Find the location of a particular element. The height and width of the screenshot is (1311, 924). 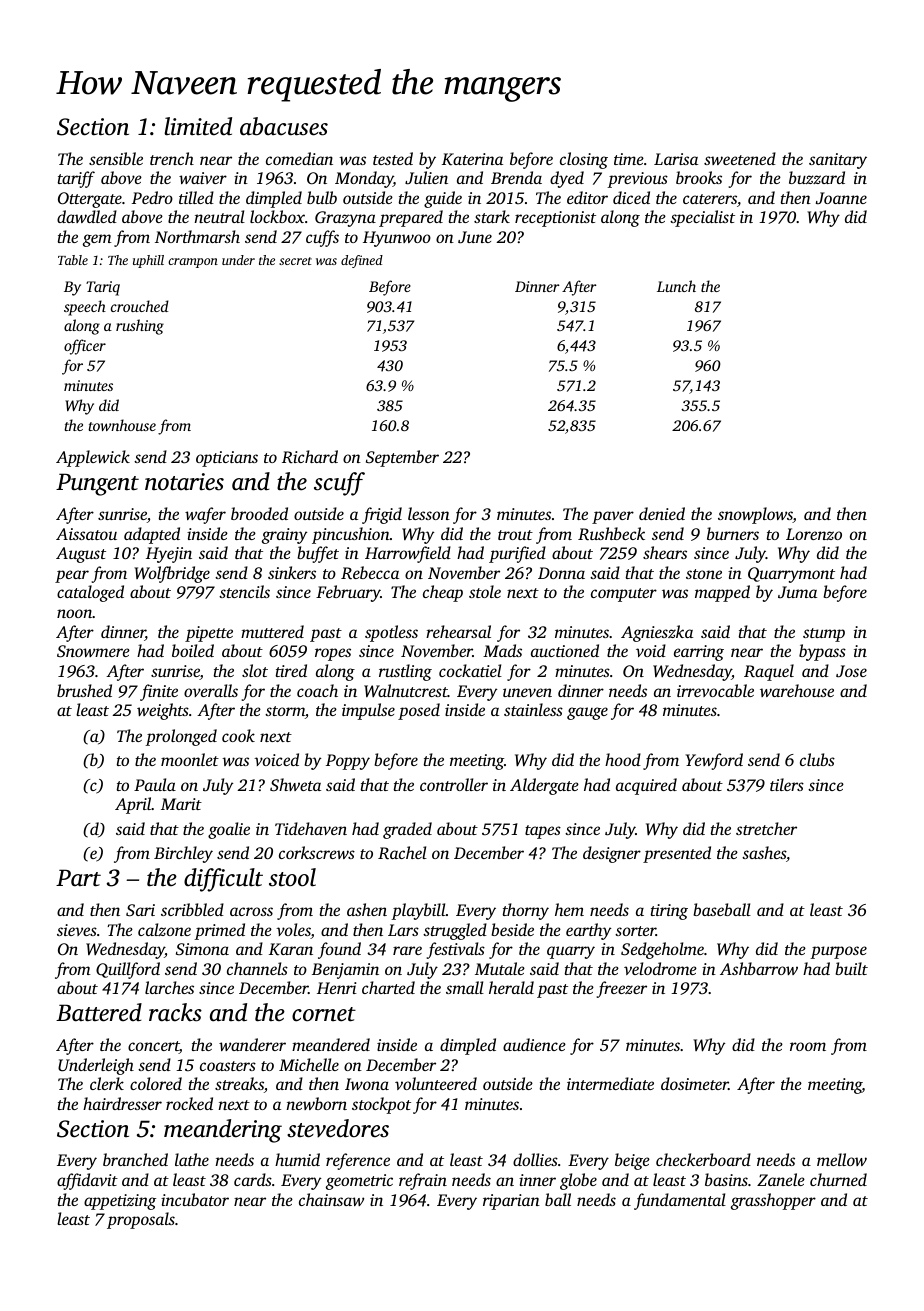

hairdresser is located at coordinates (122, 1103).
